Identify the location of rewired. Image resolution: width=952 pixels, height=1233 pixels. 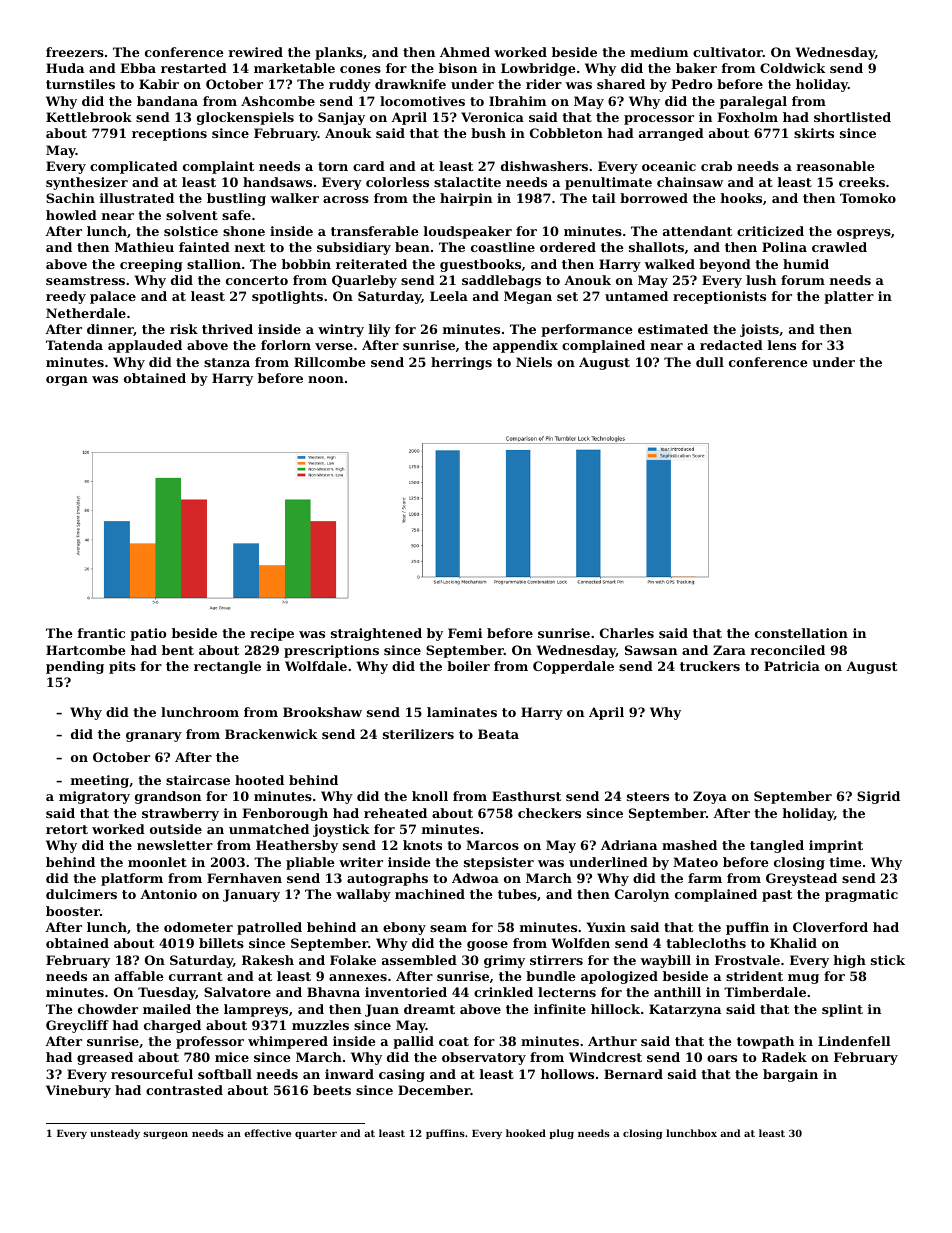
(255, 52).
